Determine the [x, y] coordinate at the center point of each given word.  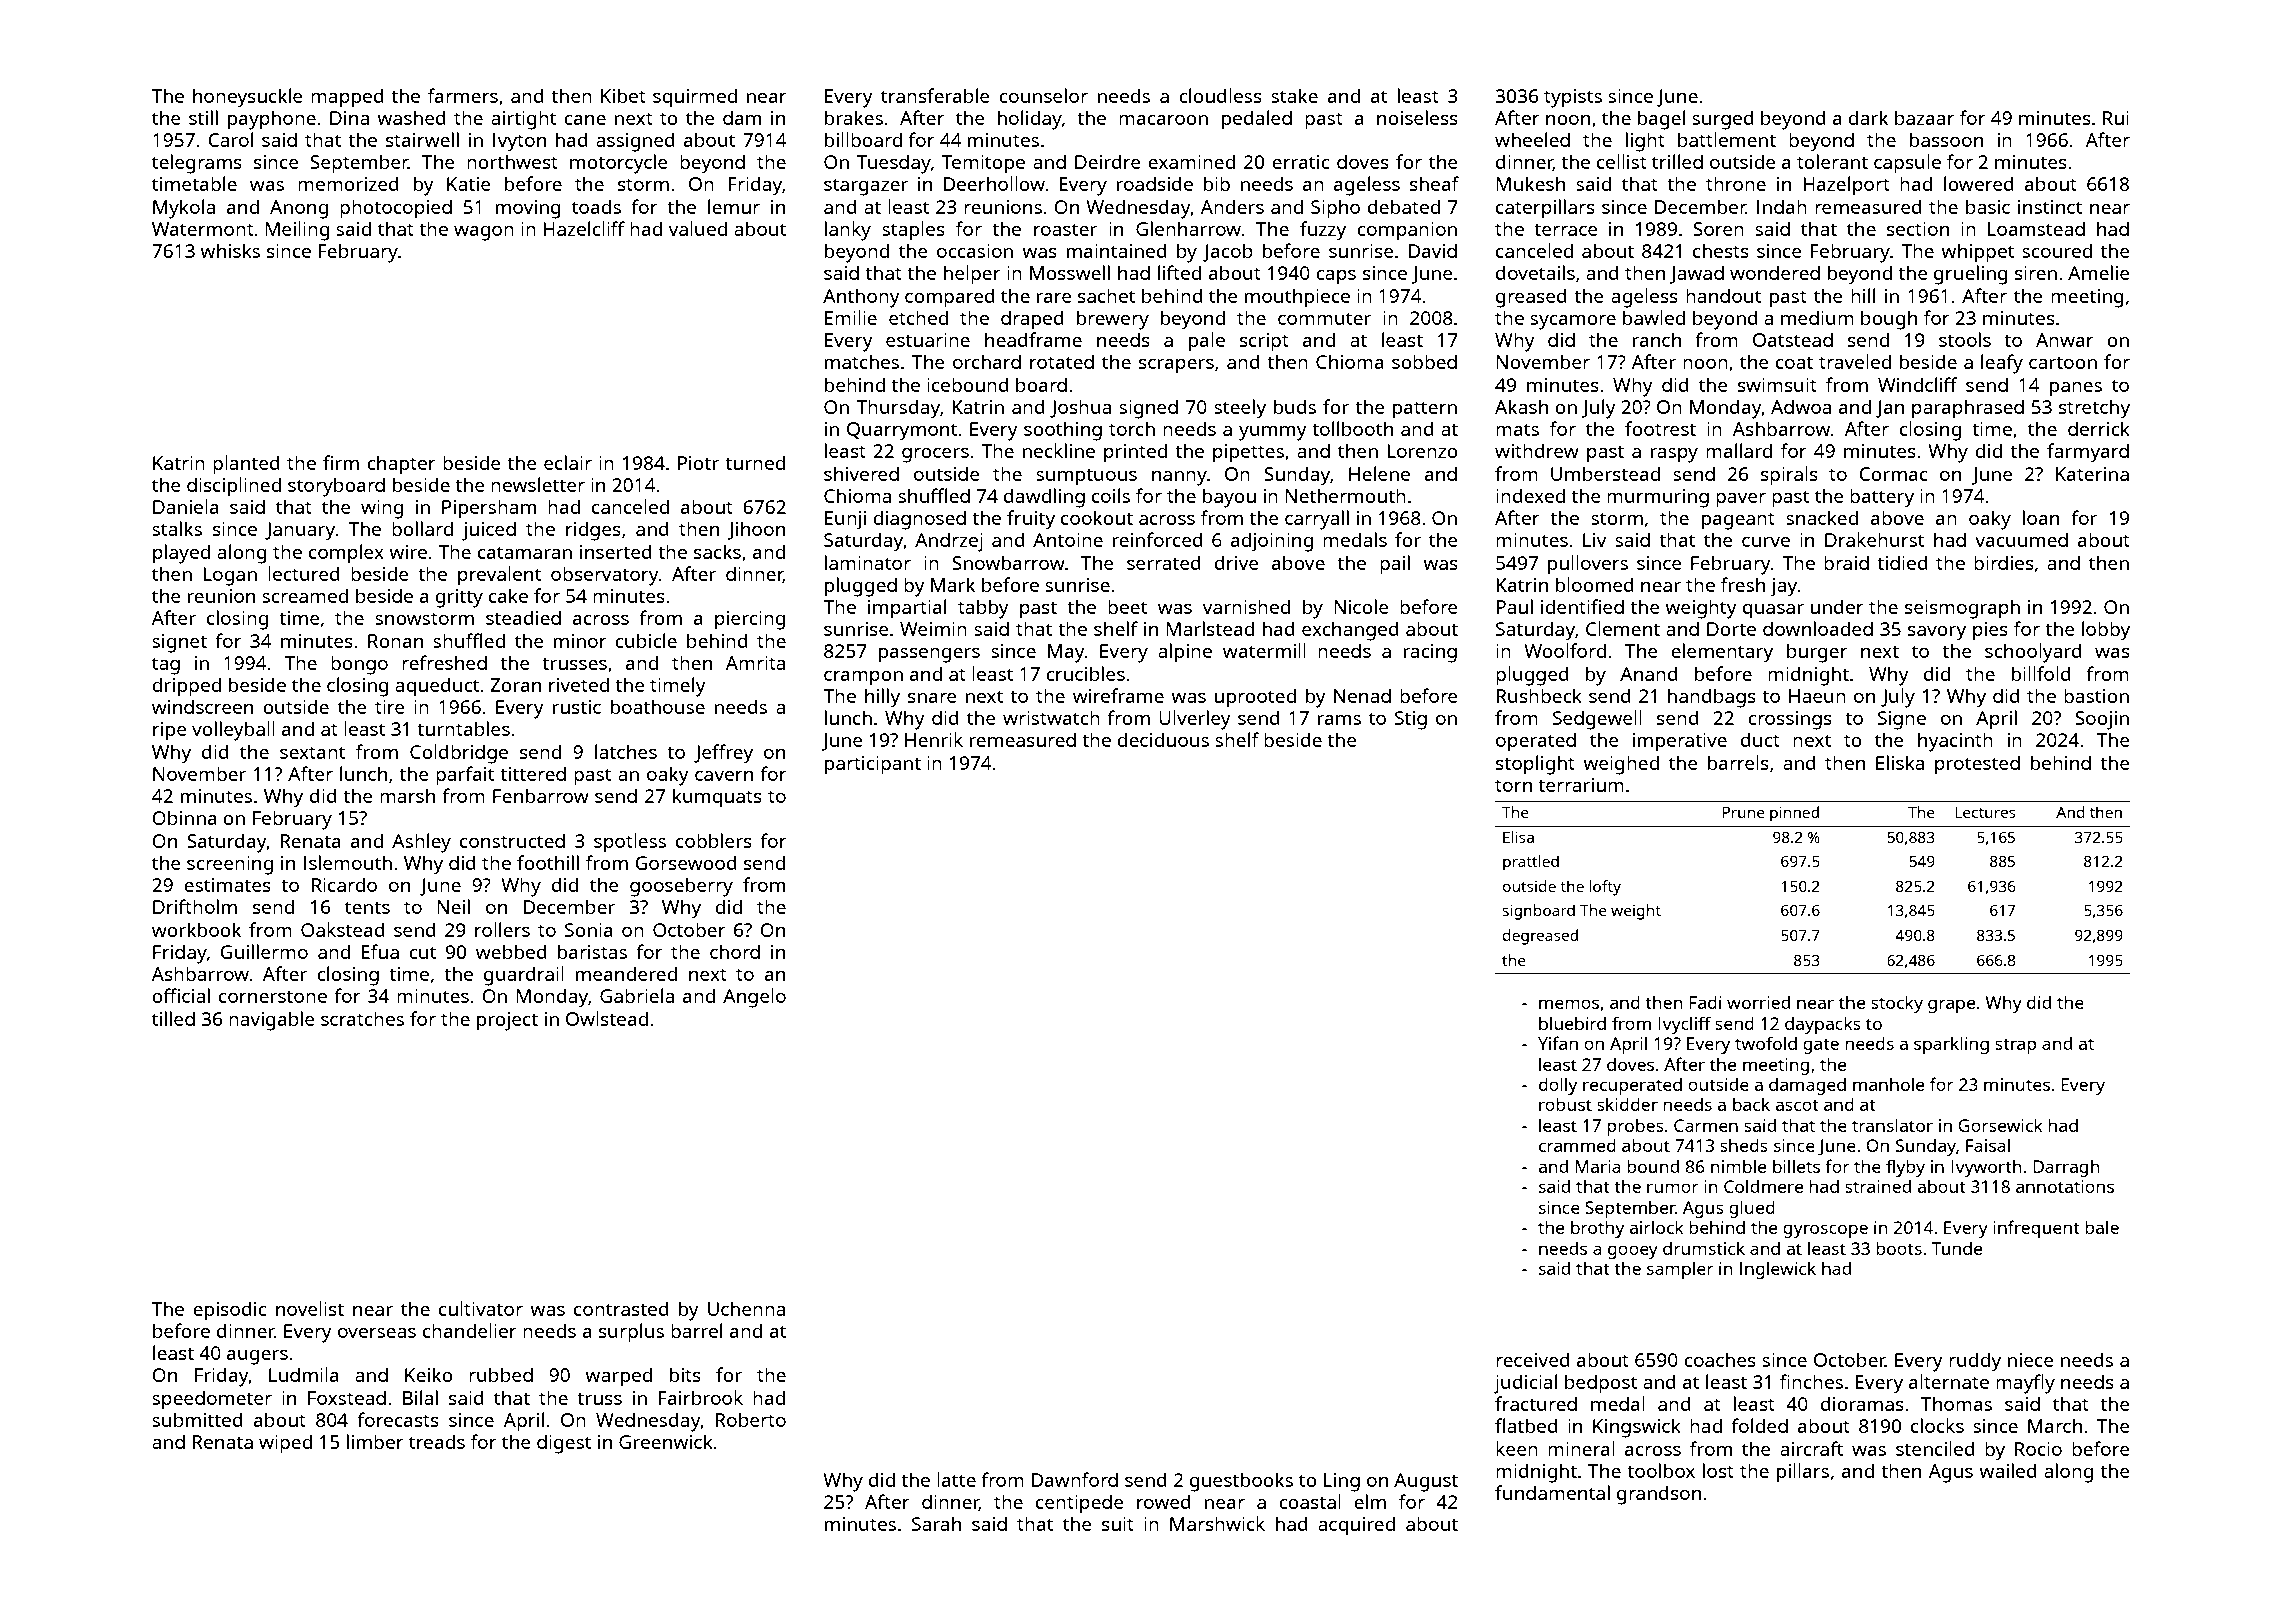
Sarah [936, 1523]
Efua [380, 951]
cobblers [714, 840]
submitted [197, 1419]
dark [1868, 117]
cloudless [1220, 95]
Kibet [623, 95]
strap [2016, 1046]
